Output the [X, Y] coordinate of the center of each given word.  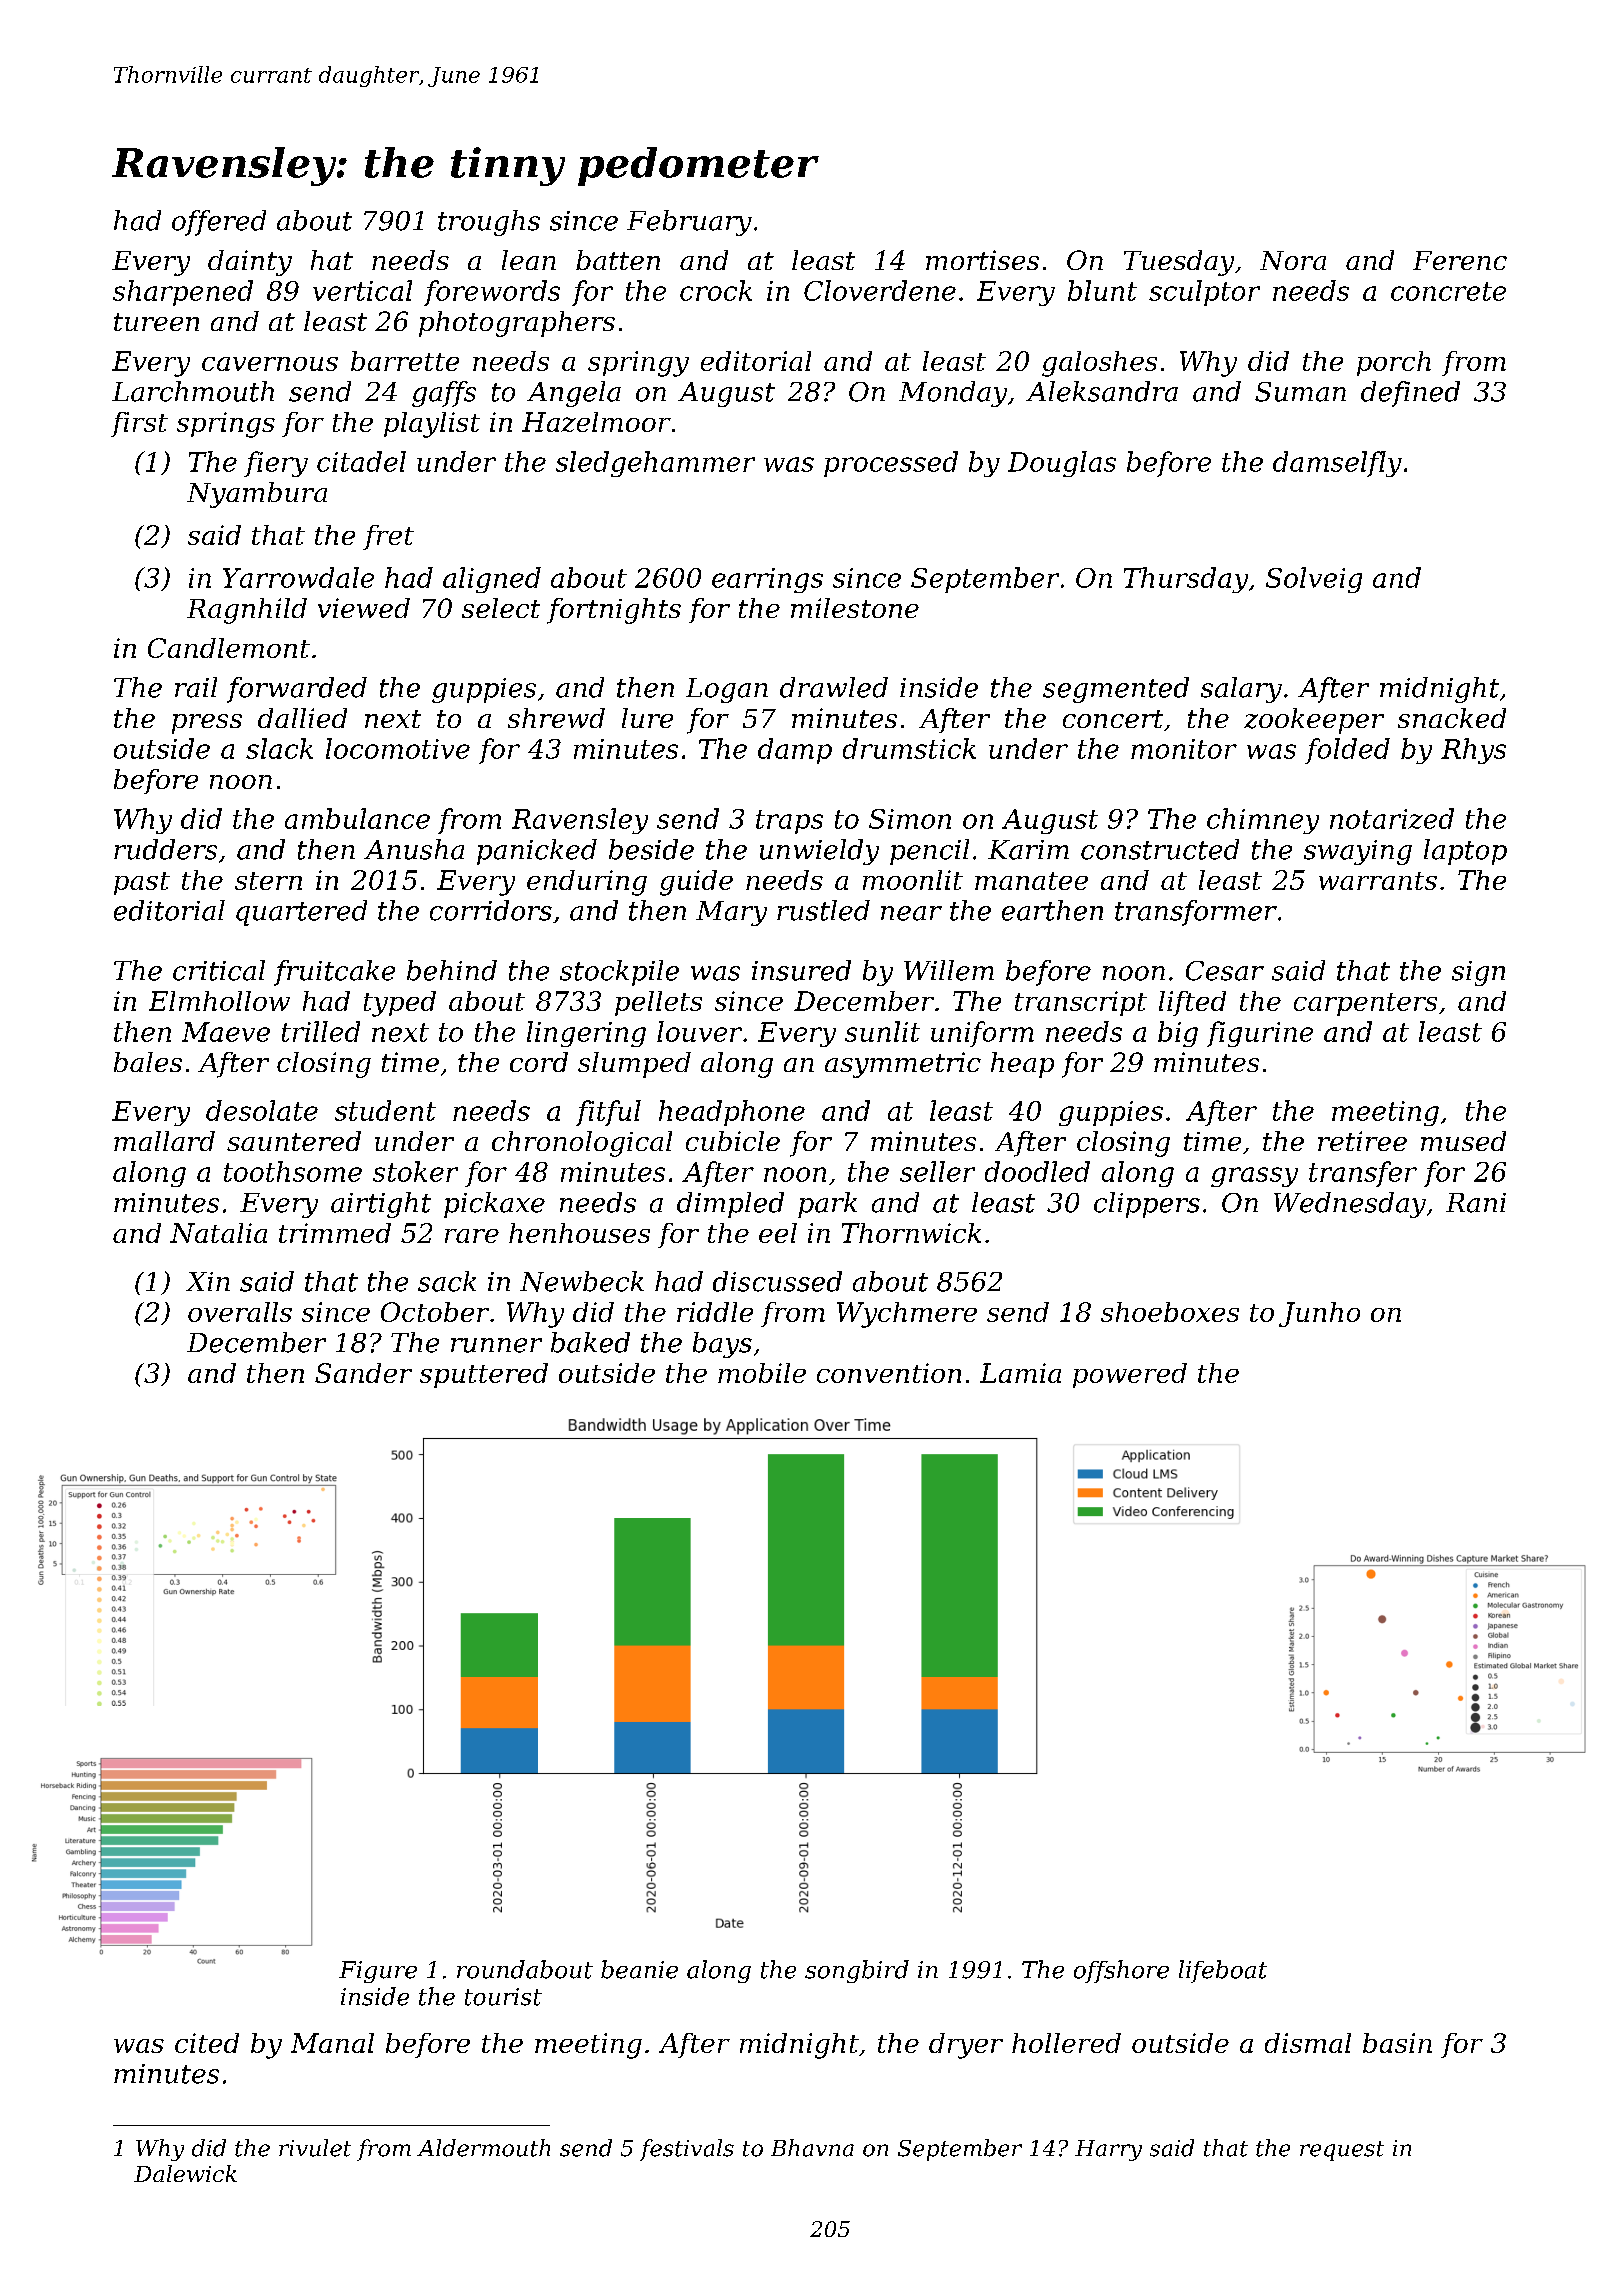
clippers [1147, 1205]
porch [1394, 363]
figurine [1260, 1034]
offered [219, 223]
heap [1022, 1065]
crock [716, 290]
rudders [165, 849]
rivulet [315, 2148]
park [827, 1205]
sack [447, 1281]
